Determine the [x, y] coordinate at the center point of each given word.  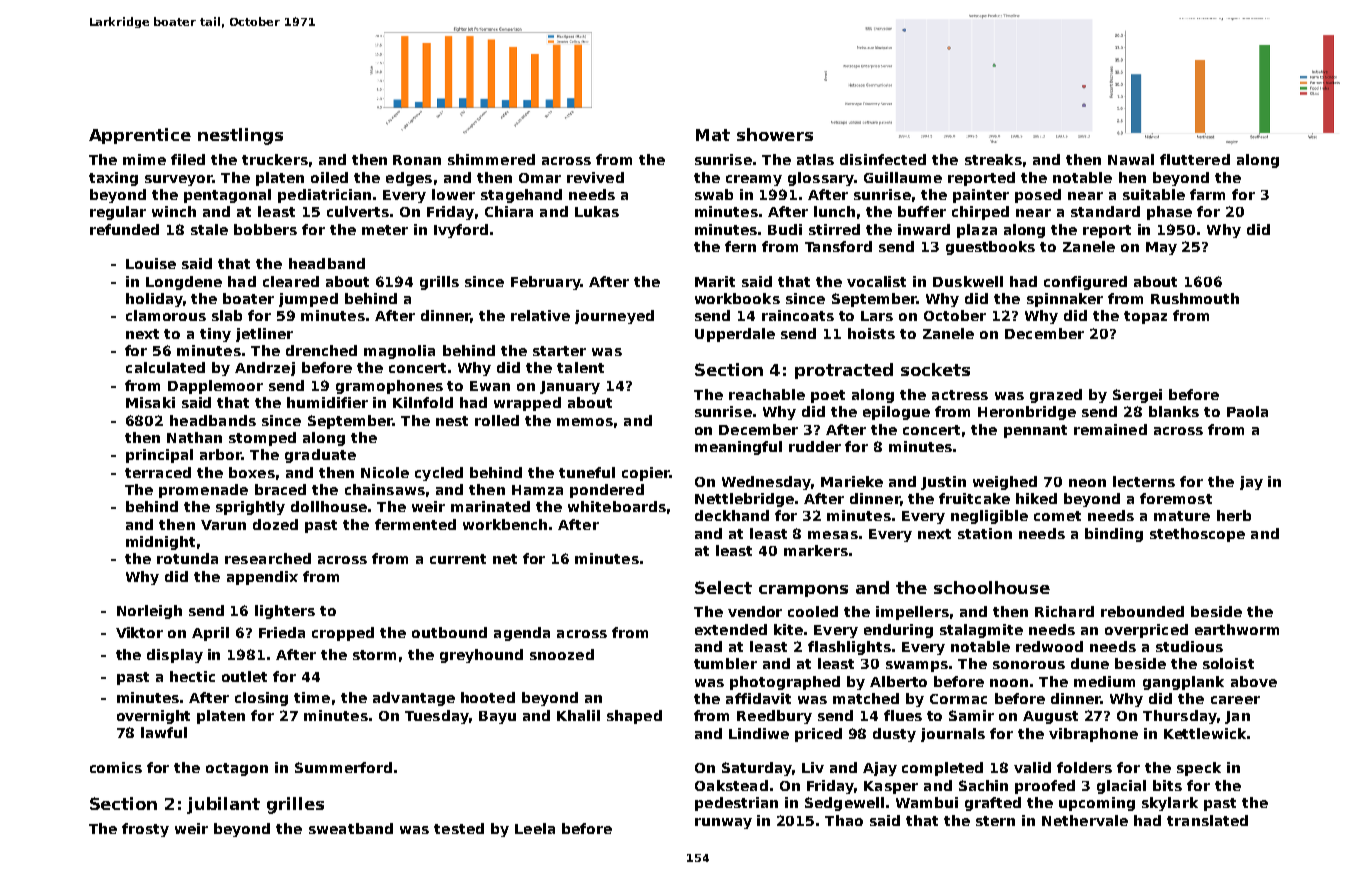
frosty [145, 830]
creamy [754, 180]
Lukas [597, 211]
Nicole [385, 472]
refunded [124, 229]
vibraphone [1093, 735]
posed [1038, 196]
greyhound [481, 656]
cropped [343, 634]
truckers [275, 159]
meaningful [738, 448]
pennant [1035, 431]
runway [723, 823]
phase [1169, 213]
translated [1207, 820]
